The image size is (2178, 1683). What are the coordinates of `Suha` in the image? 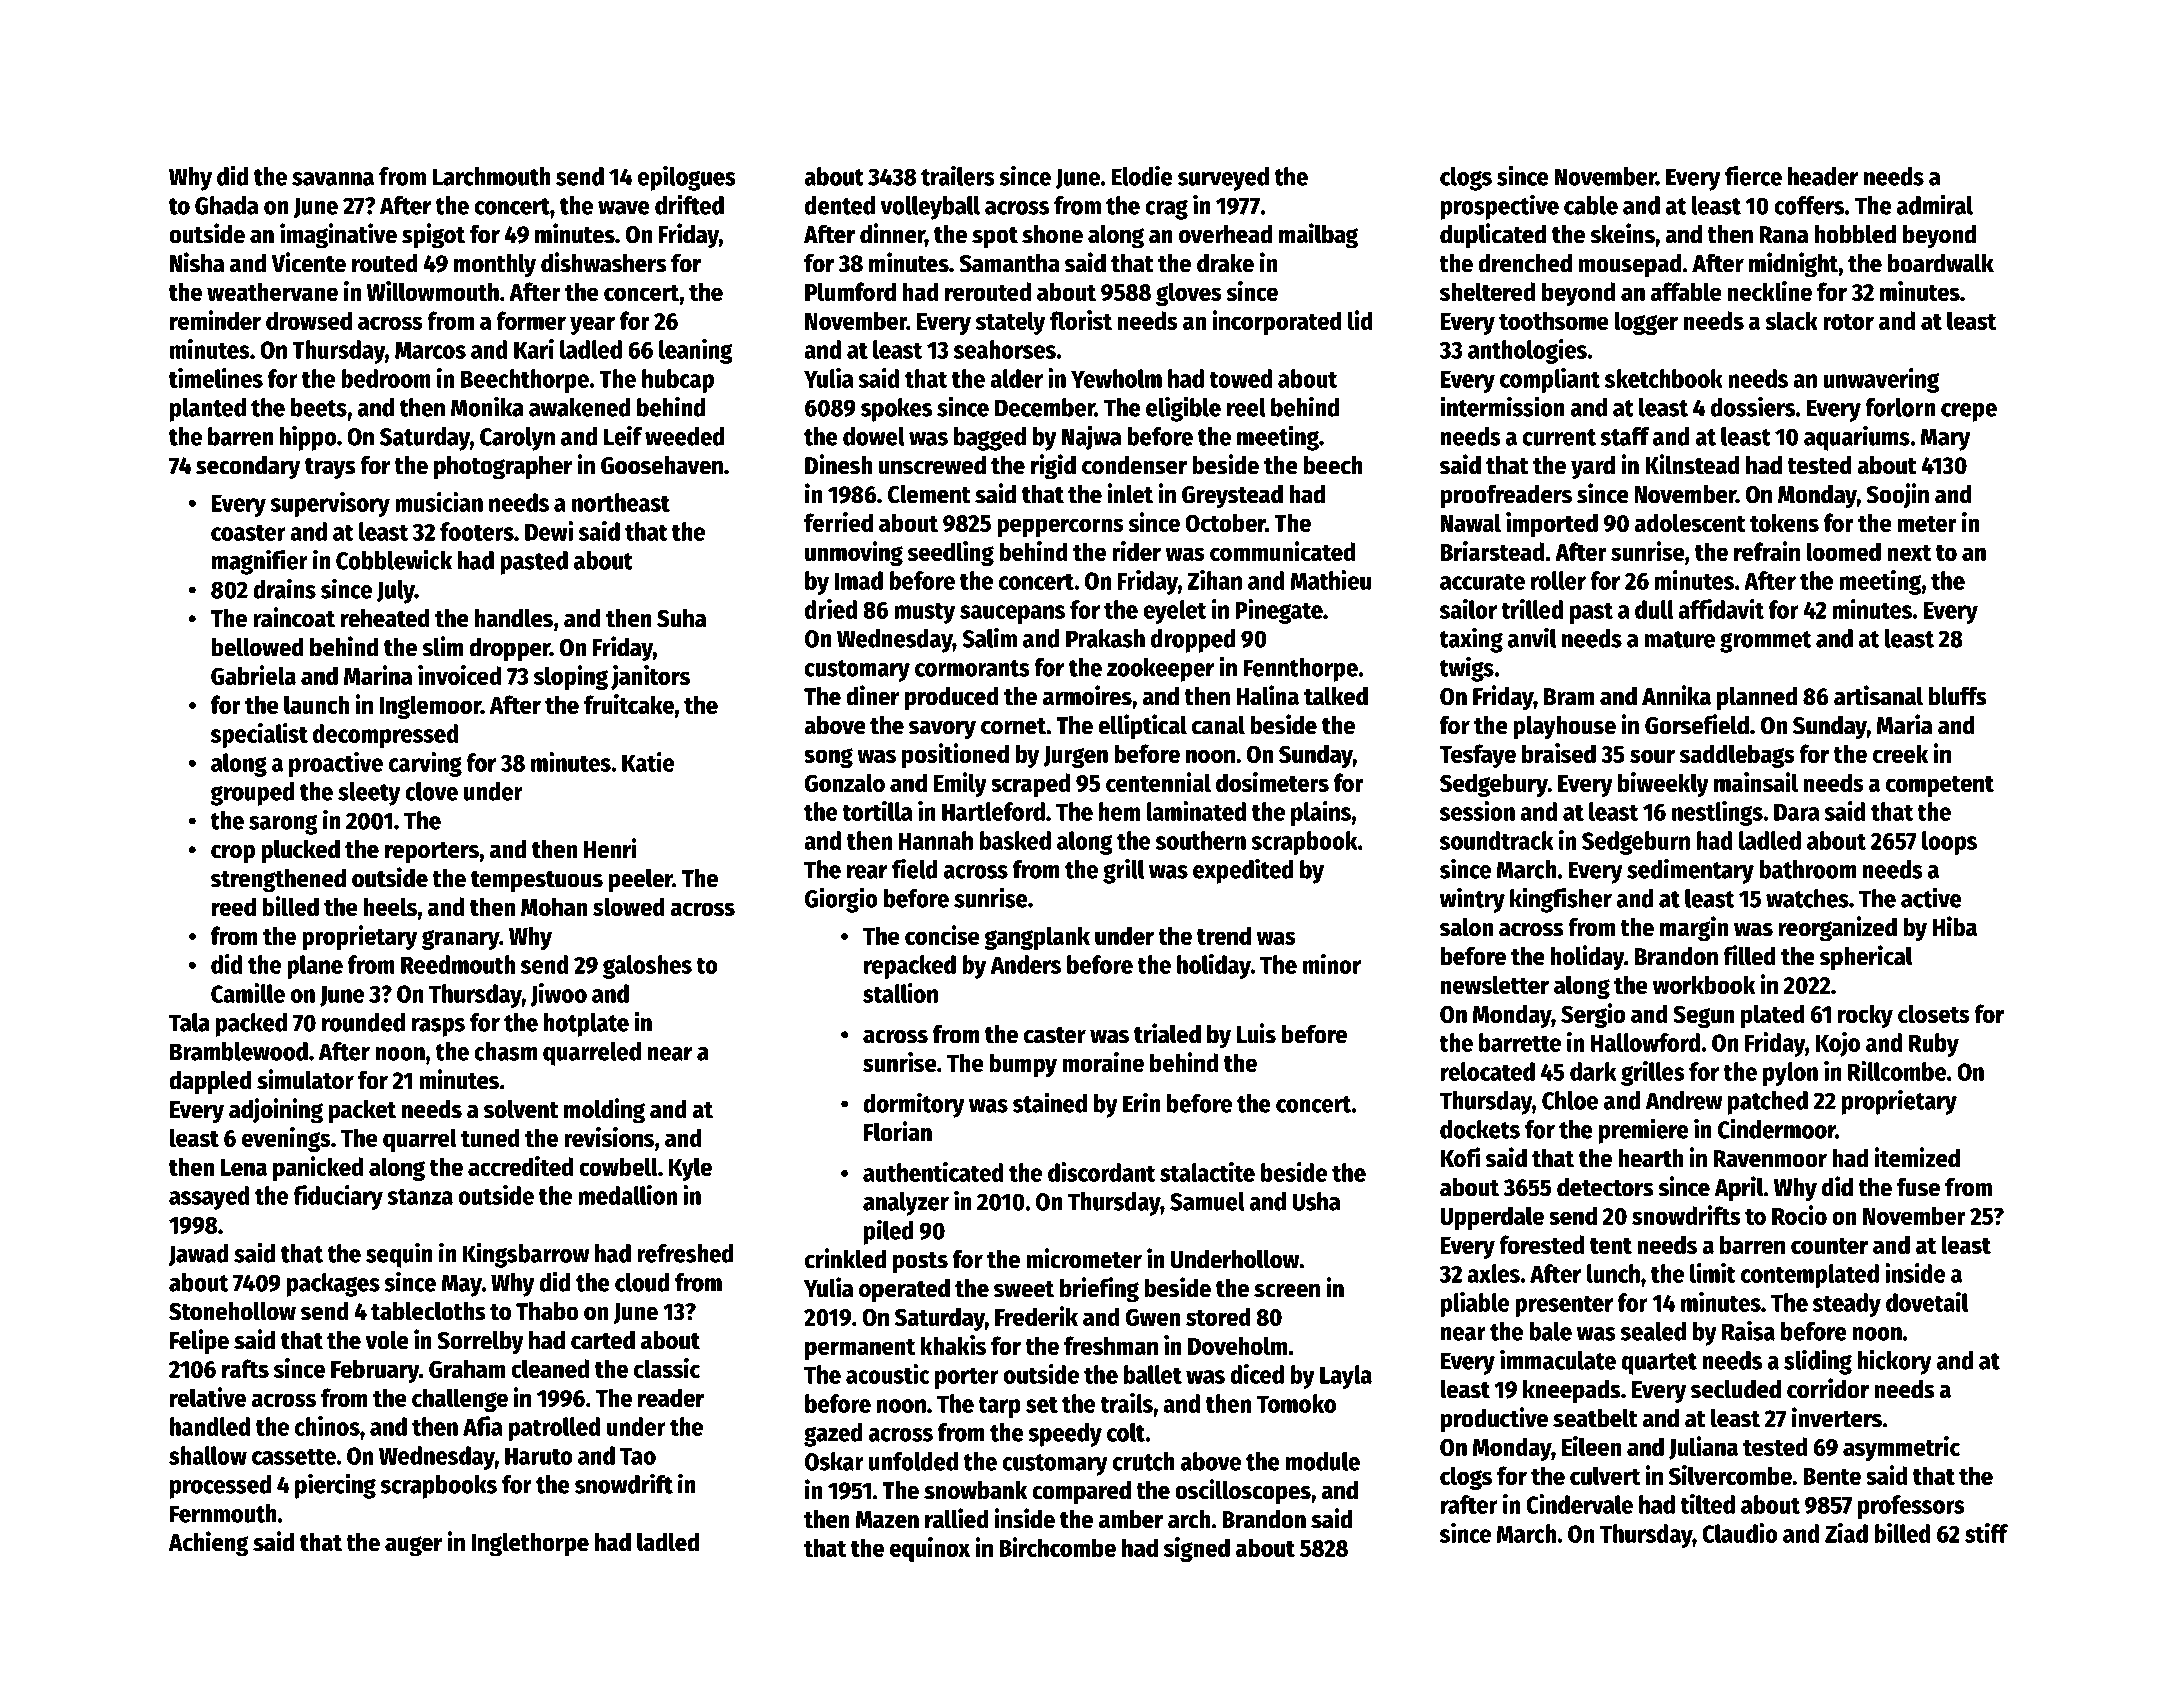 It's located at (681, 618).
